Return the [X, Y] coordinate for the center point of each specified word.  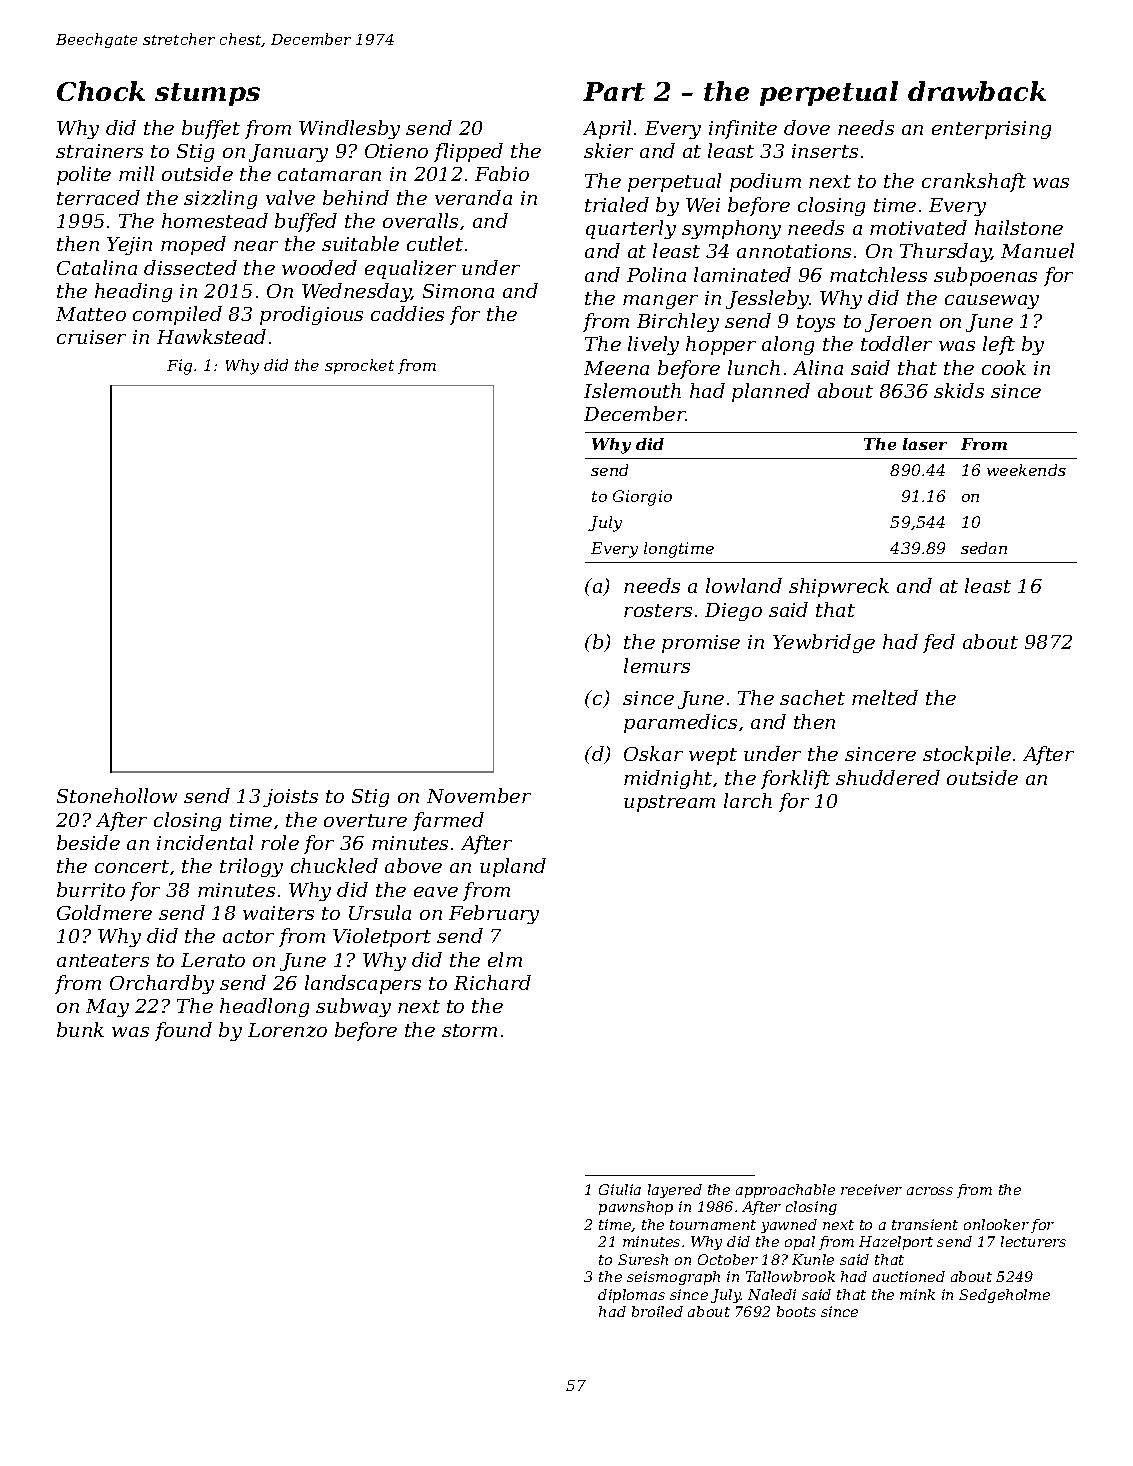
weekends [1026, 470]
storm [469, 1030]
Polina [656, 274]
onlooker [996, 1224]
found [183, 1031]
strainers [99, 151]
